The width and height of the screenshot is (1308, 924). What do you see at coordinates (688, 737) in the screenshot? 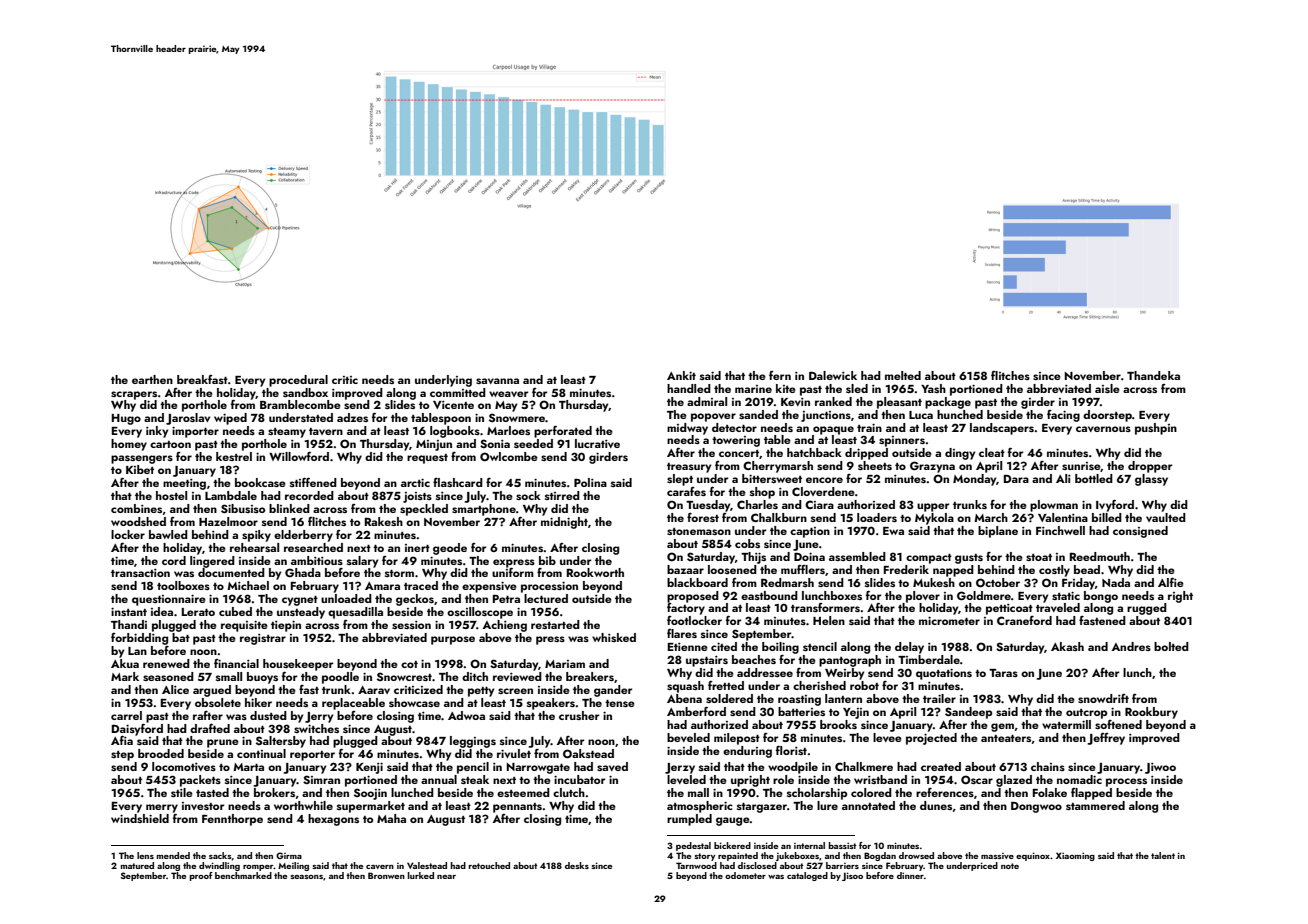
I see `beveled` at bounding box center [688, 737].
